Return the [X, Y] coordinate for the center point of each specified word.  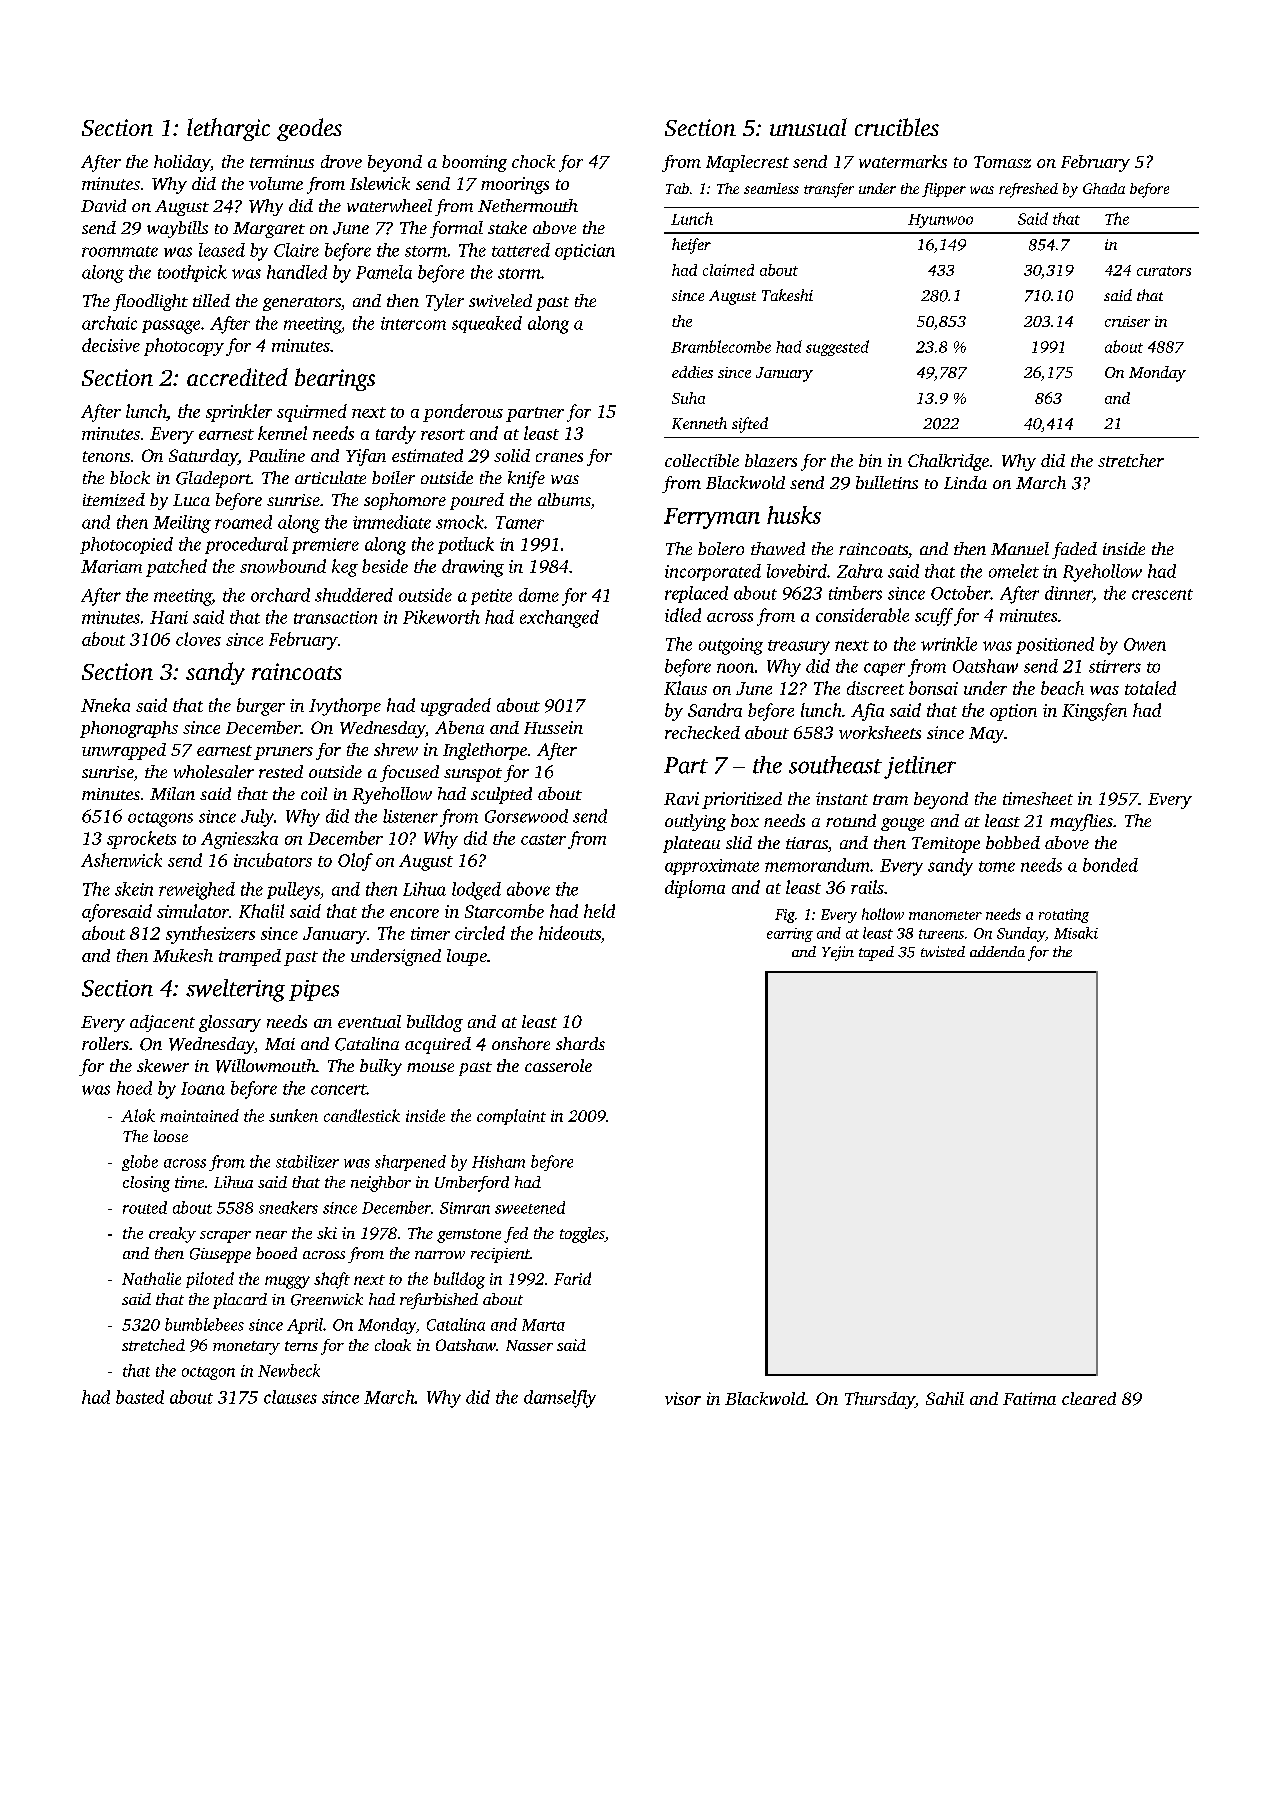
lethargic [228, 129]
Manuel [1020, 548]
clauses [290, 1397]
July [257, 818]
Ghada [1104, 188]
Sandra [715, 710]
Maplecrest [747, 163]
